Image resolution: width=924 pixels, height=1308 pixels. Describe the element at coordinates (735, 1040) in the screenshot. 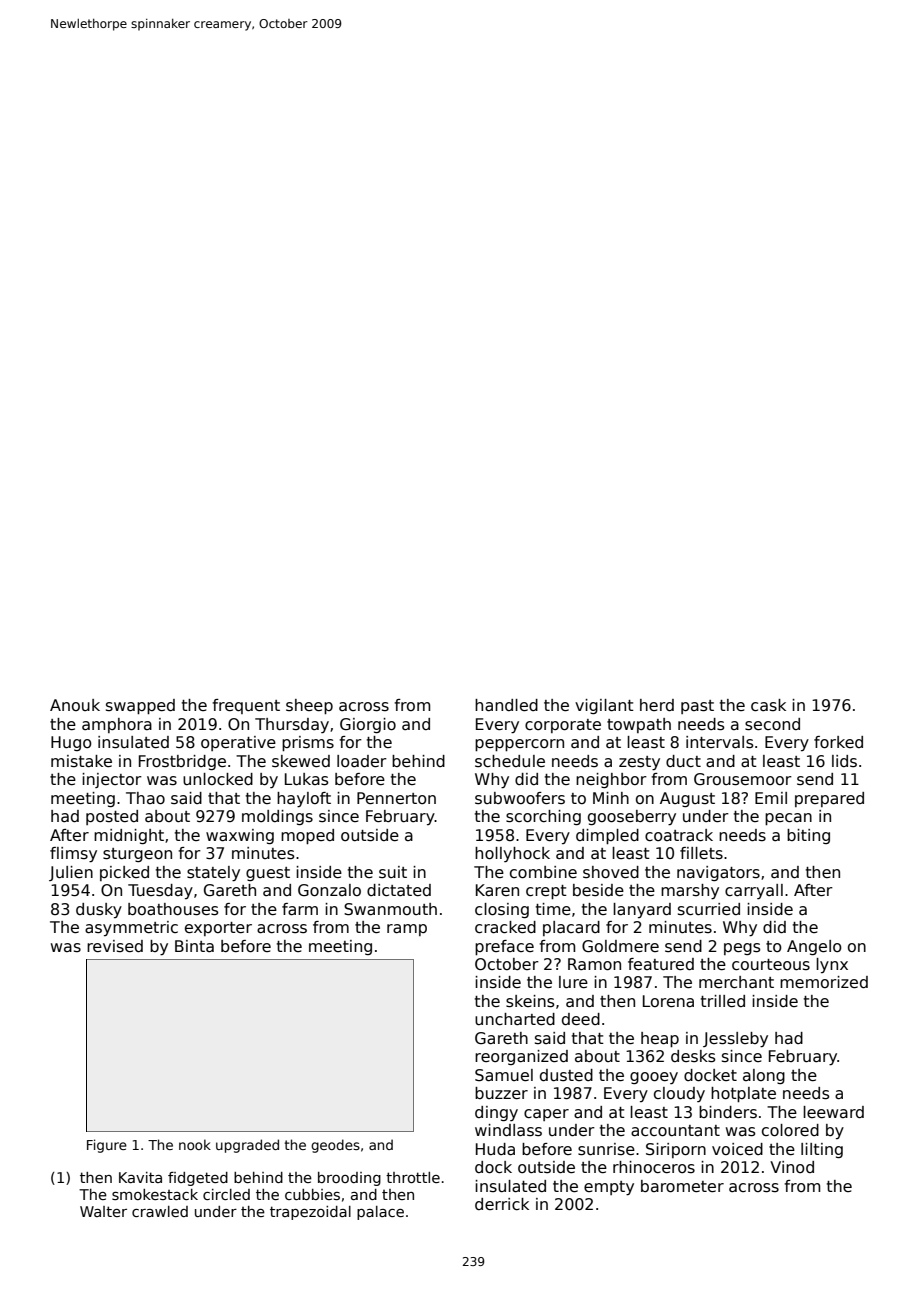

I see `Jessleby` at that location.
